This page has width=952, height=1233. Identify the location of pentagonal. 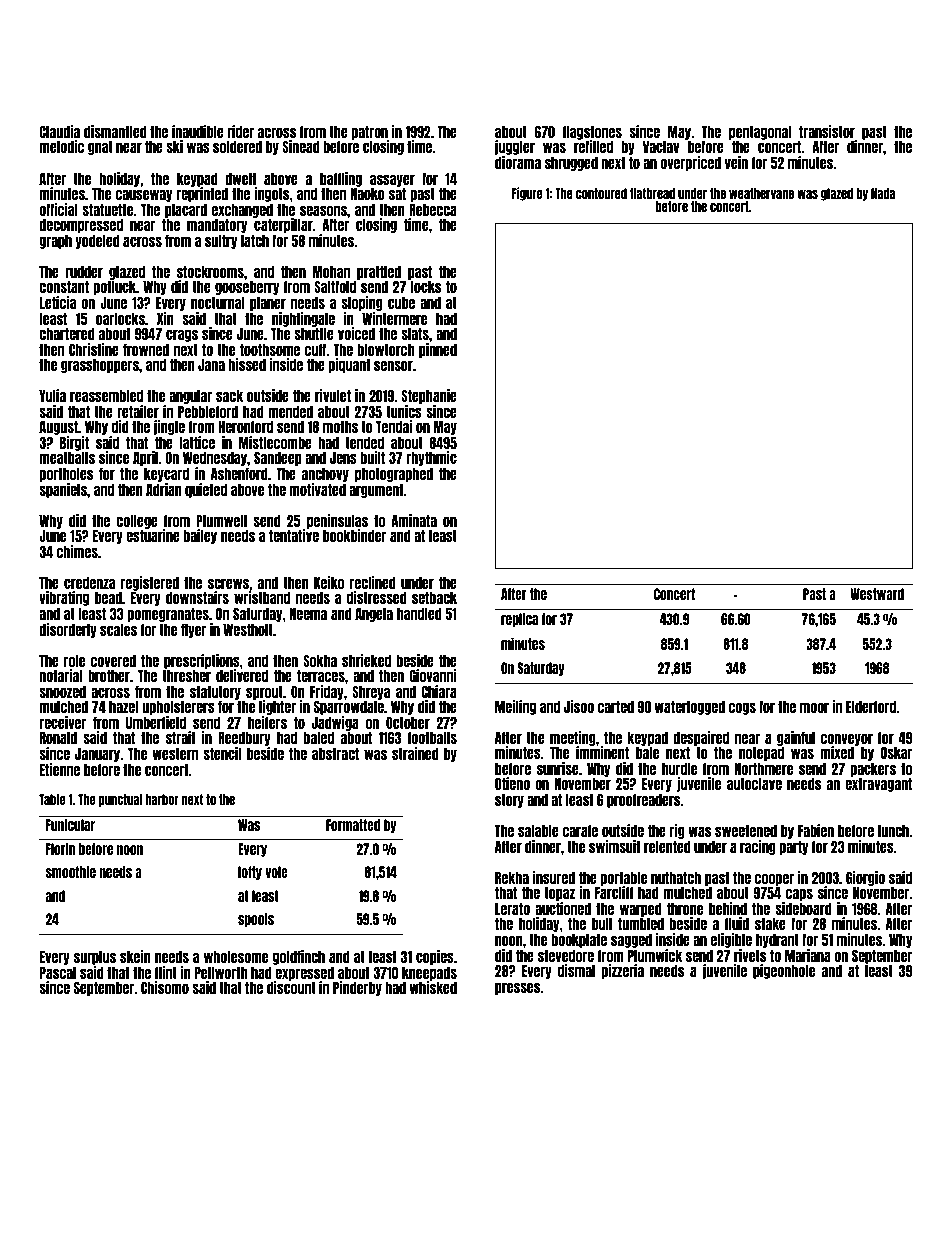
(760, 133).
